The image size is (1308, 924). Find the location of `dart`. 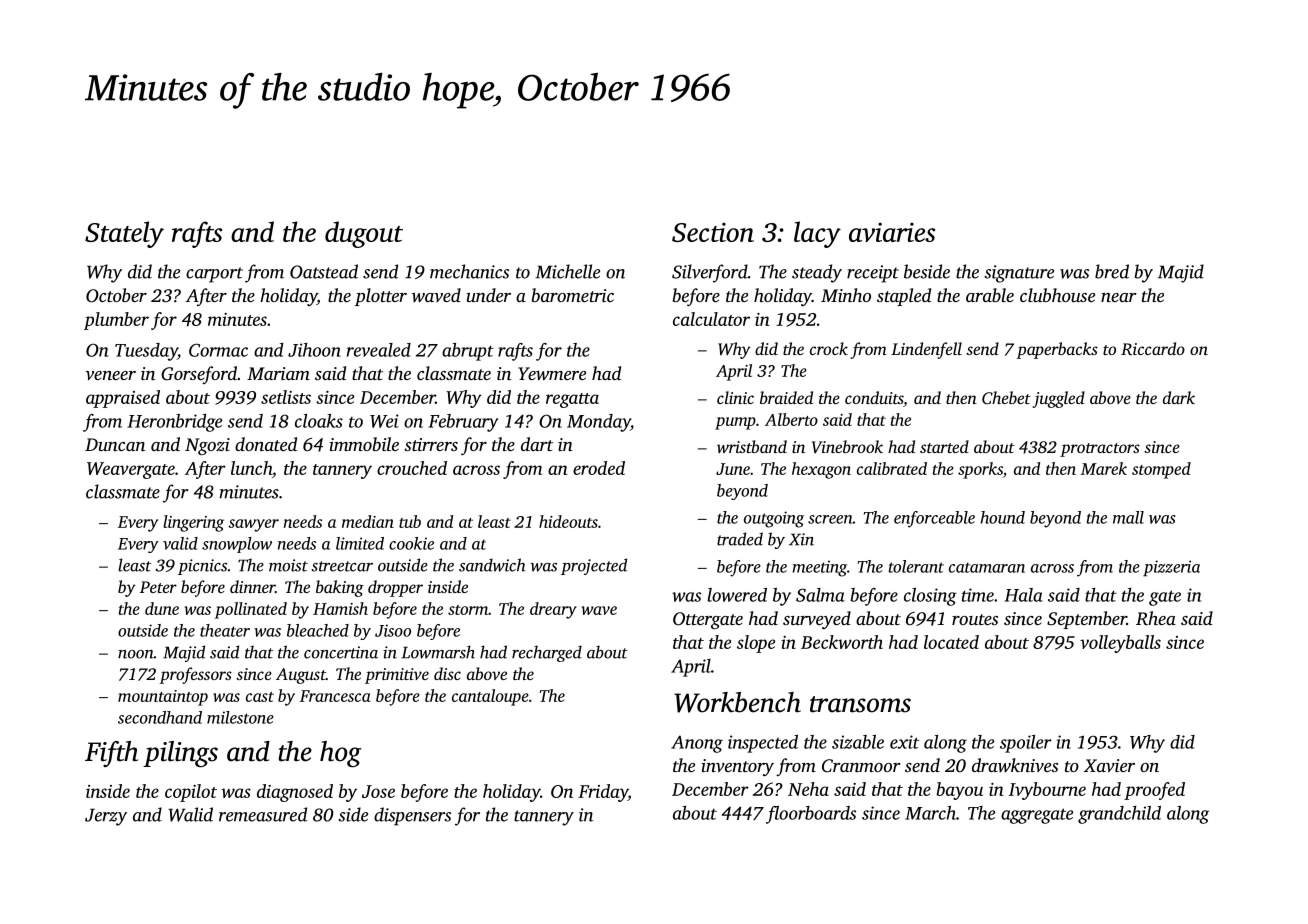

dart is located at coordinates (537, 444).
